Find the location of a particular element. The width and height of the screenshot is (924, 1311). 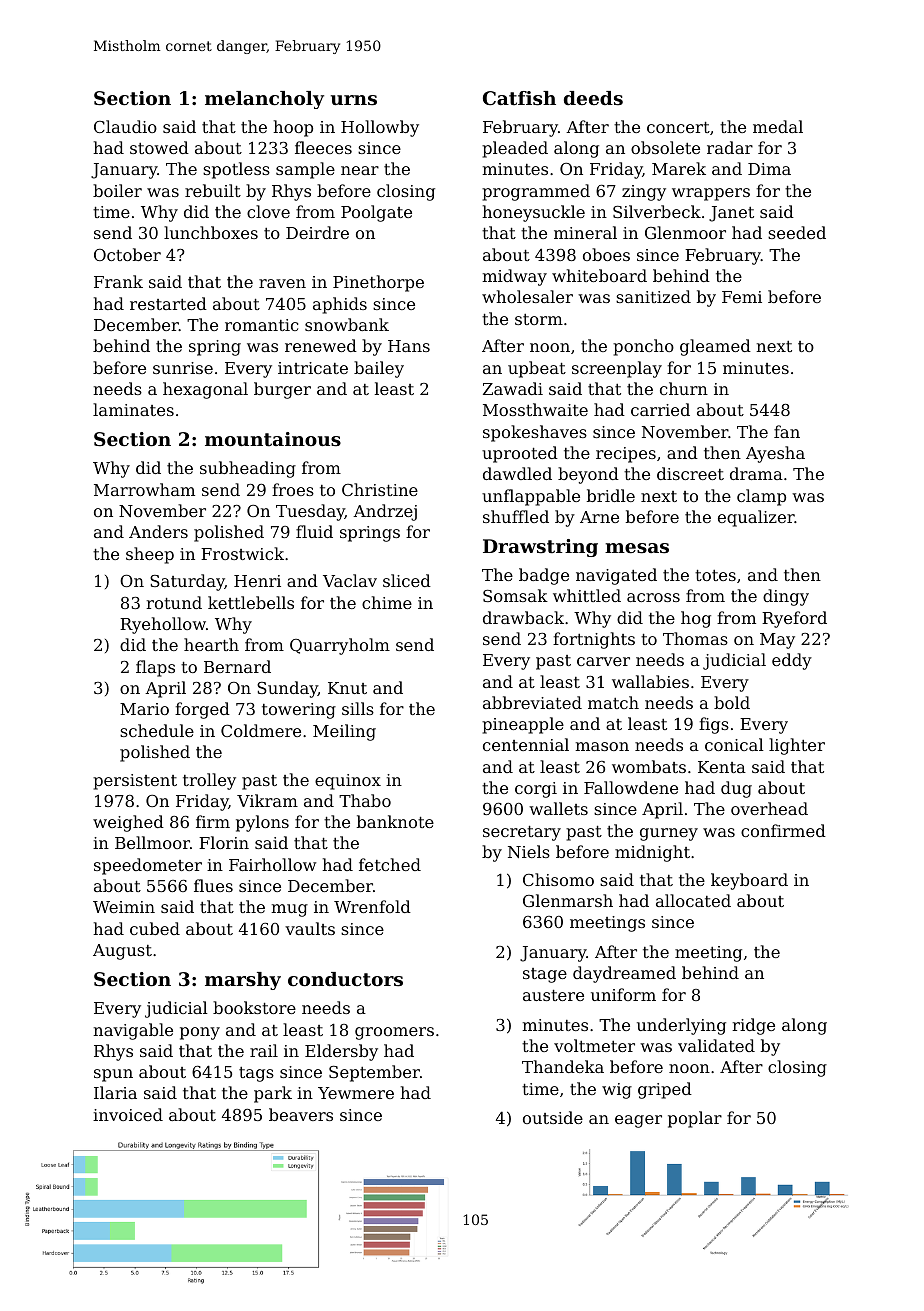

Catfish is located at coordinates (519, 98).
